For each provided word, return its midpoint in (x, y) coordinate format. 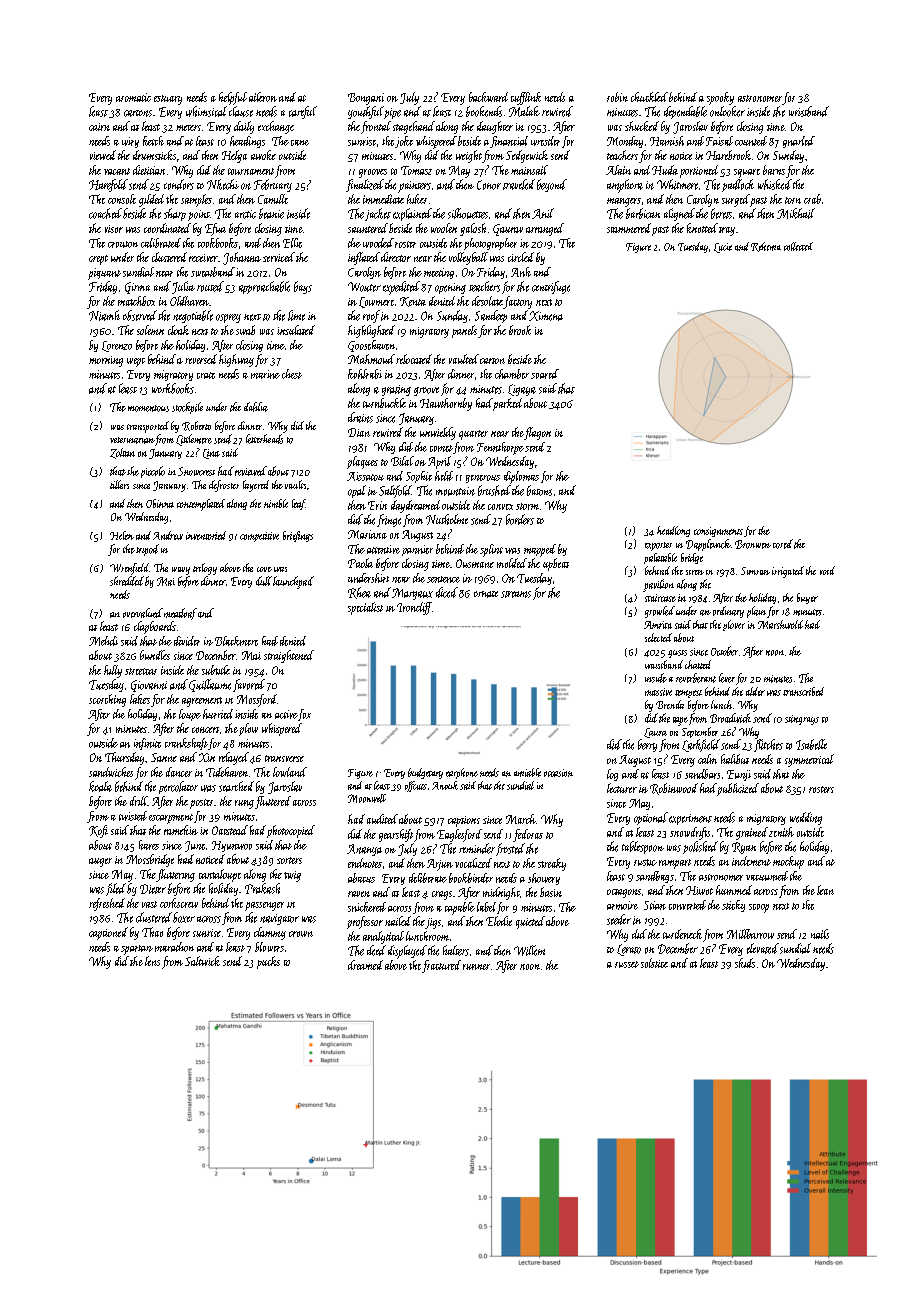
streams (516, 594)
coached (105, 213)
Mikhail (796, 213)
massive (658, 692)
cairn (99, 127)
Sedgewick (527, 156)
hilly (113, 671)
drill (139, 801)
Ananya (364, 850)
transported (148, 427)
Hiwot (699, 890)
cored (783, 544)
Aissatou (365, 476)
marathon (174, 947)
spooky (720, 98)
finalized (365, 185)
